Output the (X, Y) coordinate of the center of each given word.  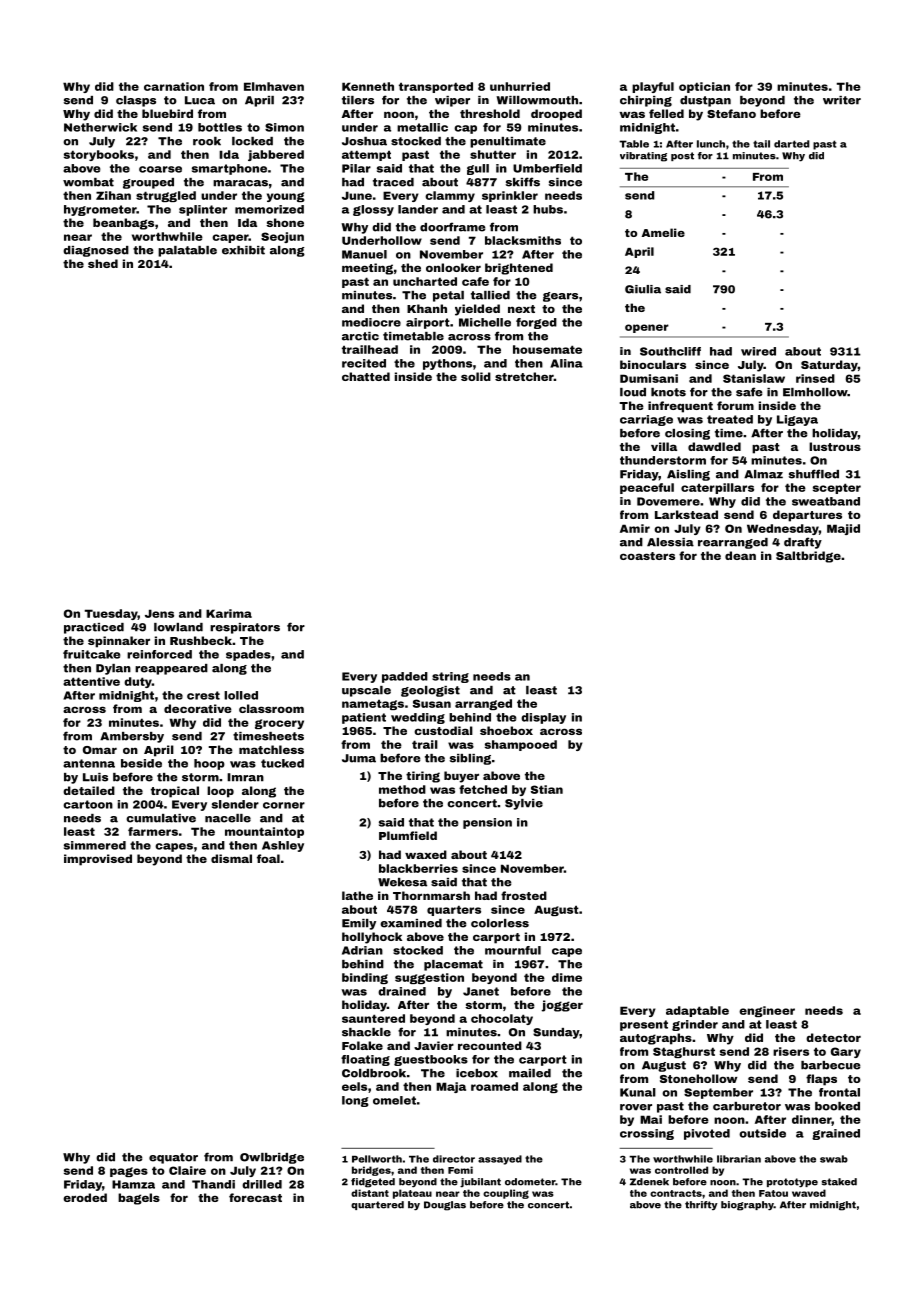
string (450, 677)
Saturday (829, 366)
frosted (524, 895)
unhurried (520, 86)
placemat (453, 965)
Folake (362, 1045)
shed (103, 263)
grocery (279, 724)
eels (354, 1086)
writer (842, 100)
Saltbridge (808, 557)
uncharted (425, 281)
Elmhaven (274, 86)
